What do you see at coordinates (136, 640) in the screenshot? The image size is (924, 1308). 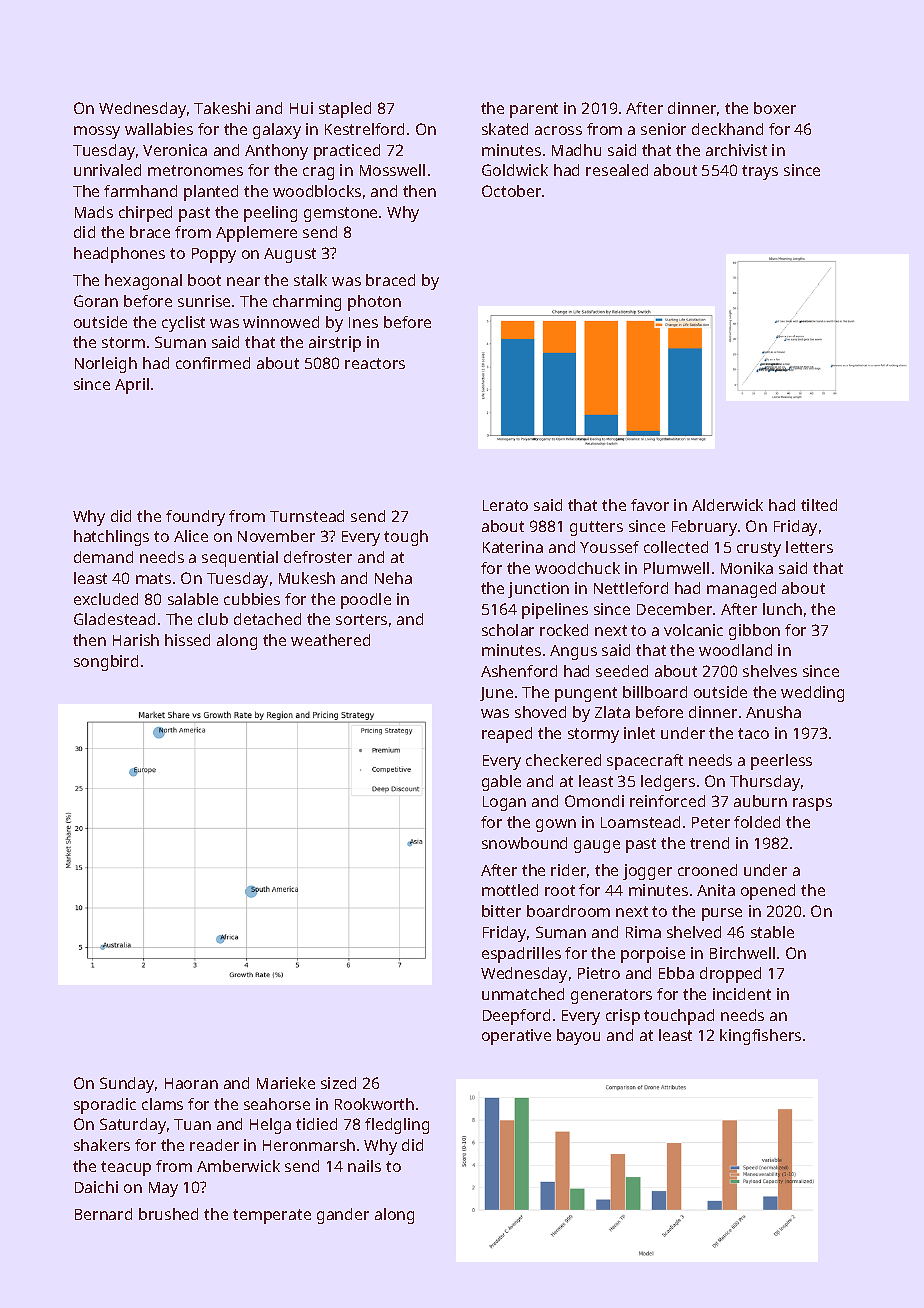 I see `Harish` at bounding box center [136, 640].
